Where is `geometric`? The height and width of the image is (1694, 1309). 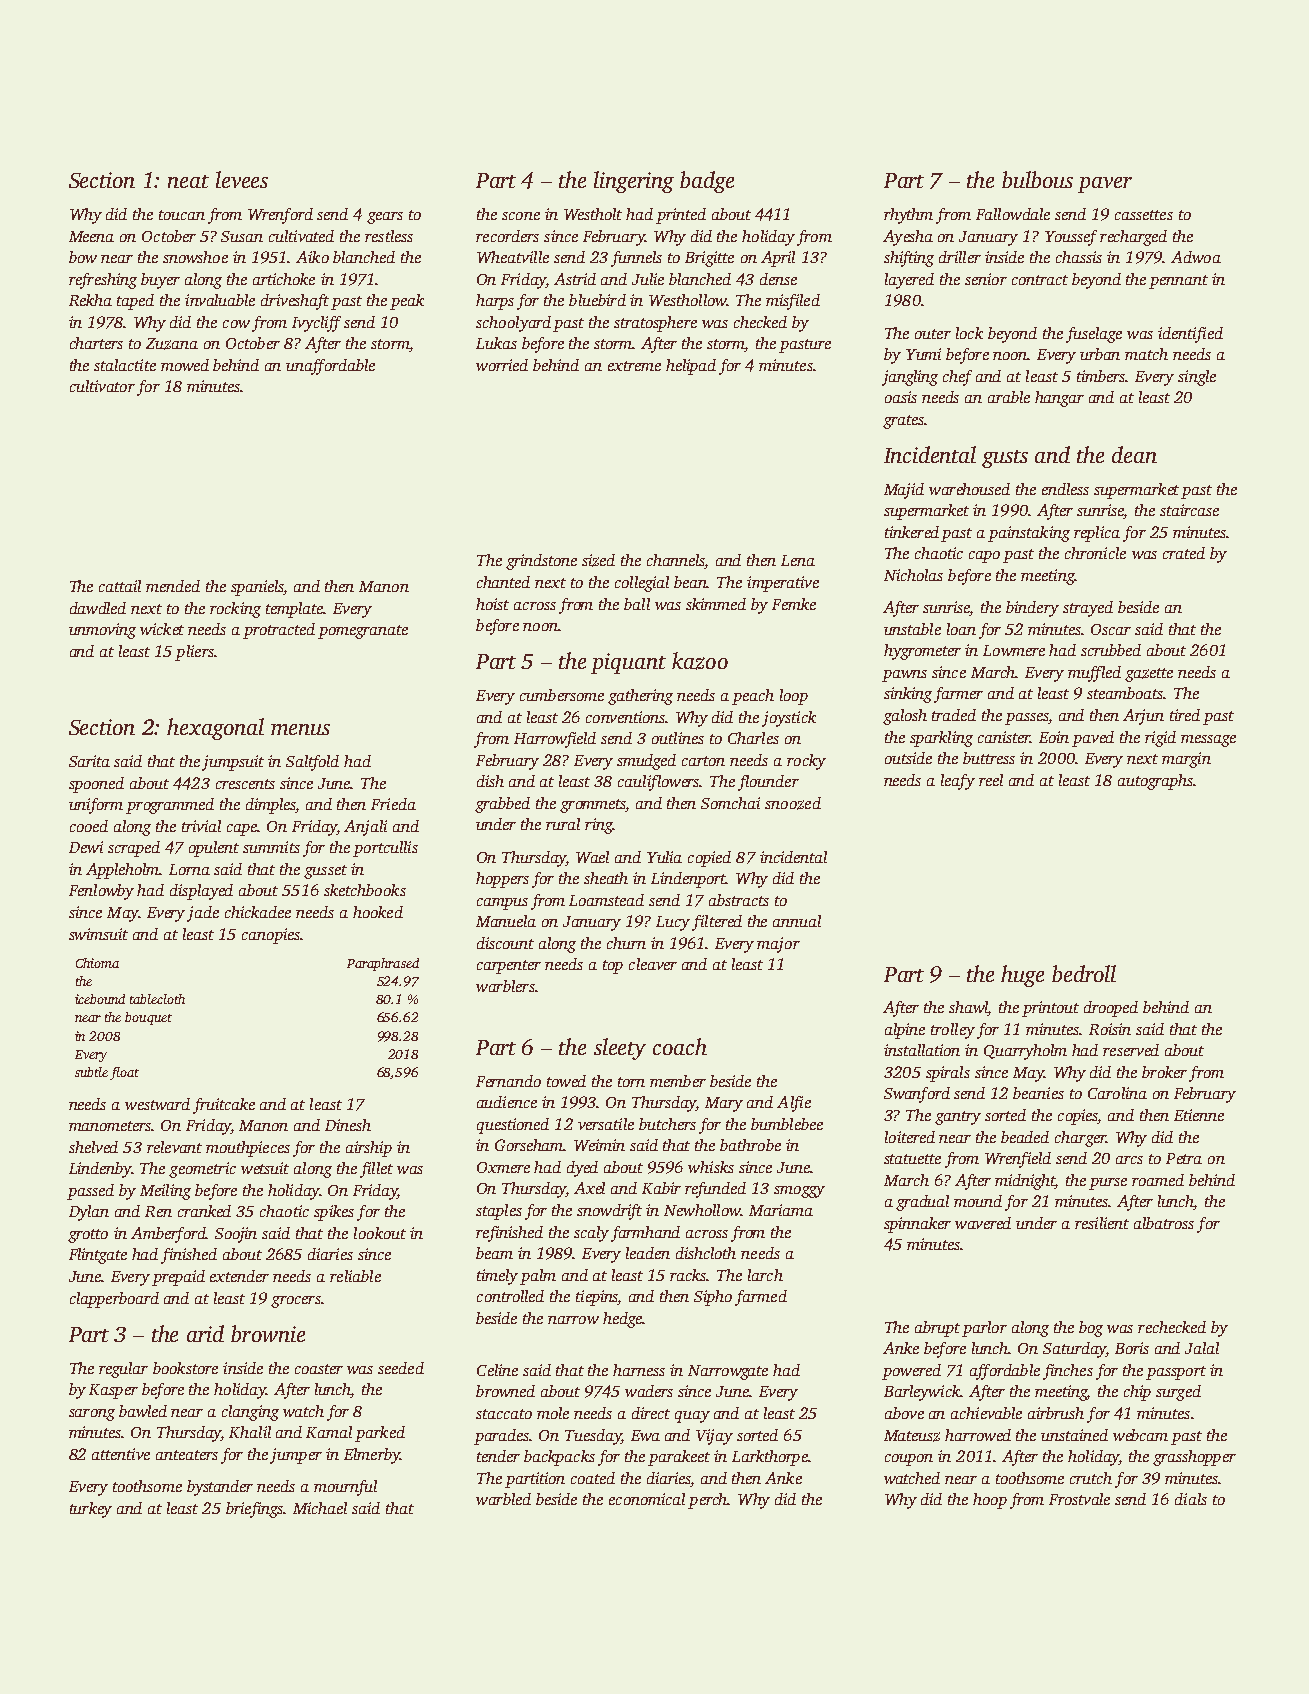 geometric is located at coordinates (202, 1170).
